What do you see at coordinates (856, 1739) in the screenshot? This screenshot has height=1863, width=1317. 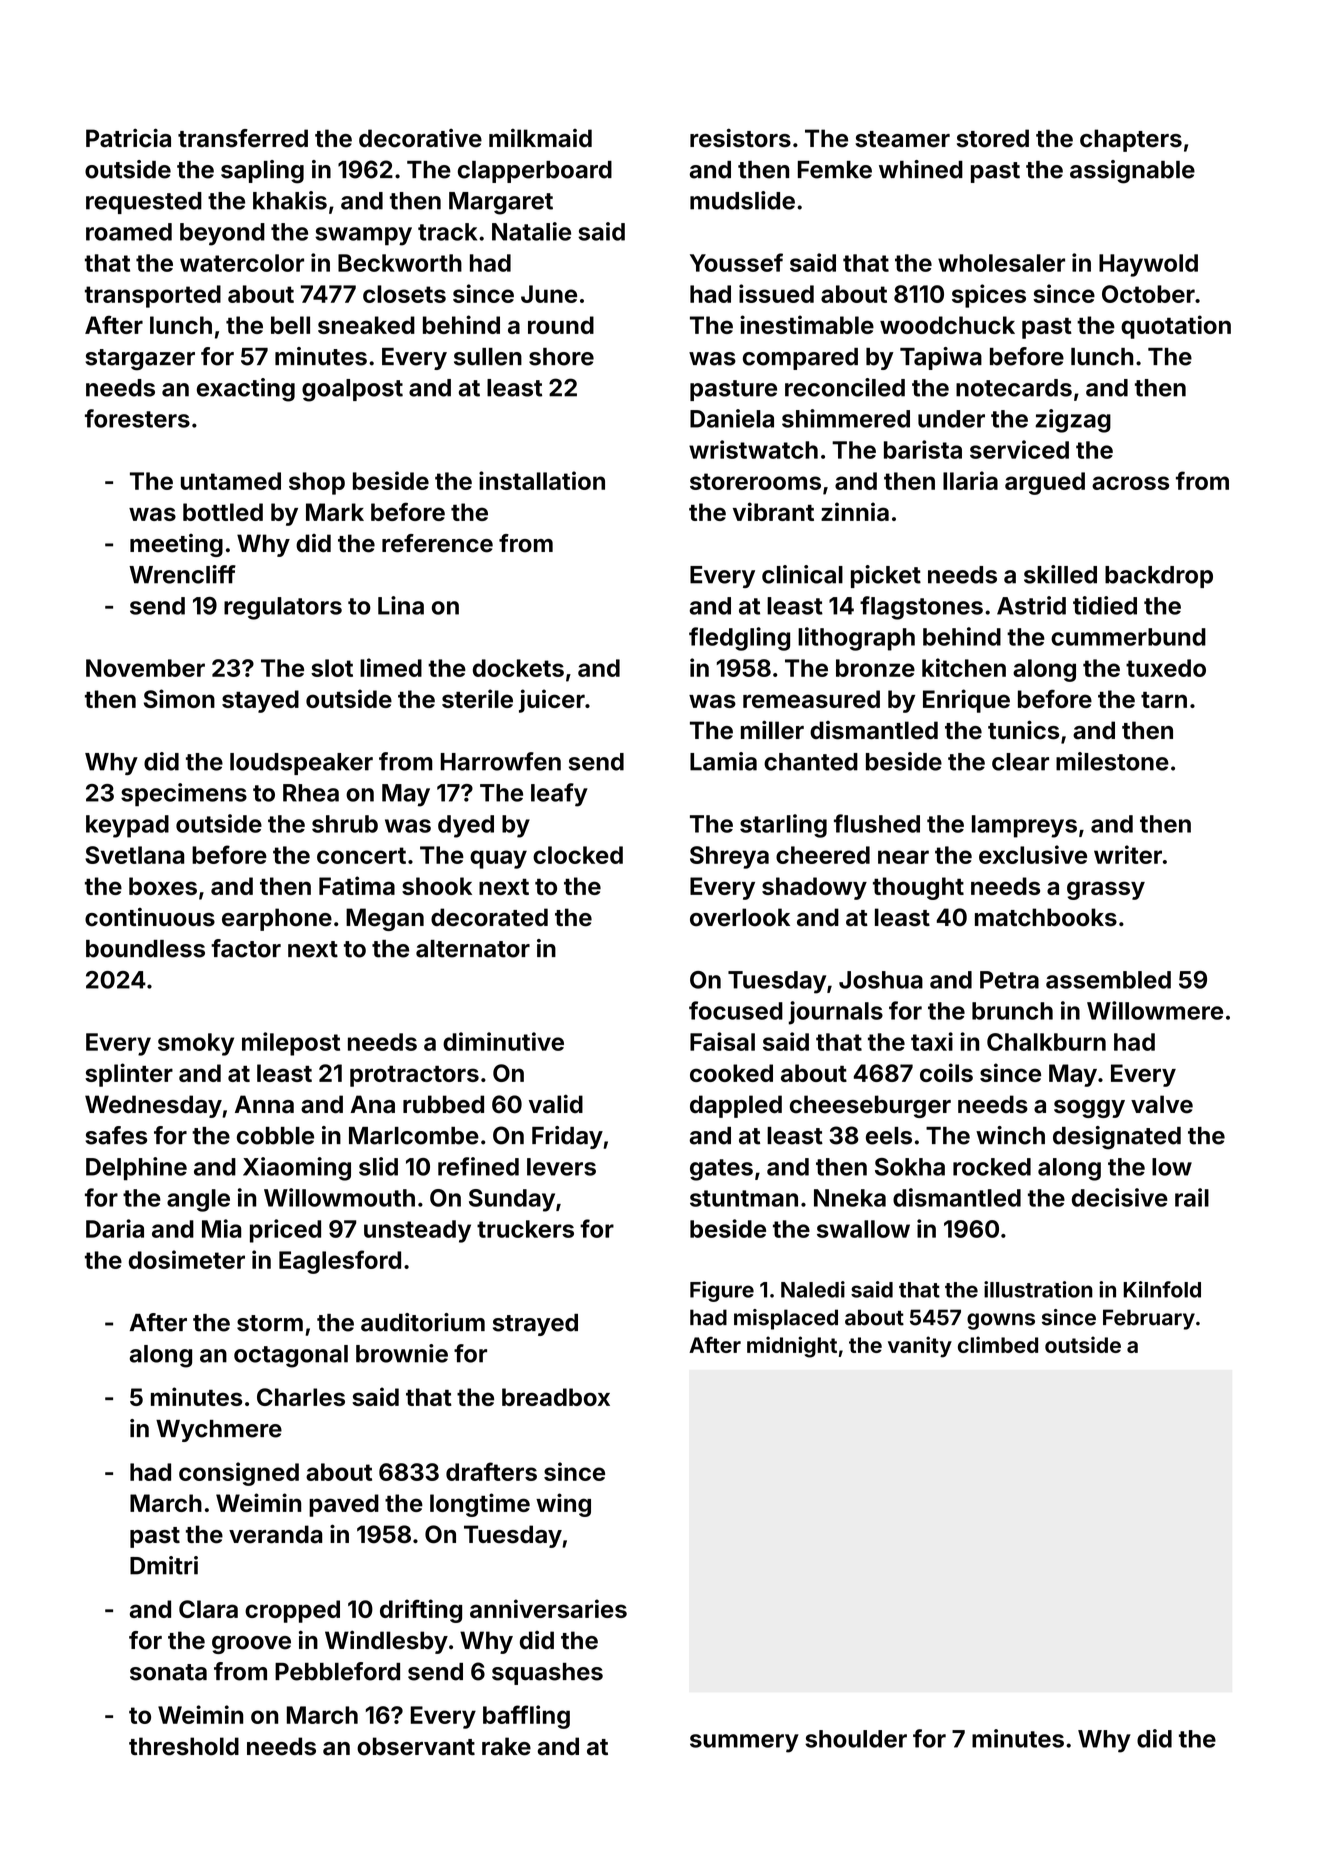 I see `shoulder` at bounding box center [856, 1739].
